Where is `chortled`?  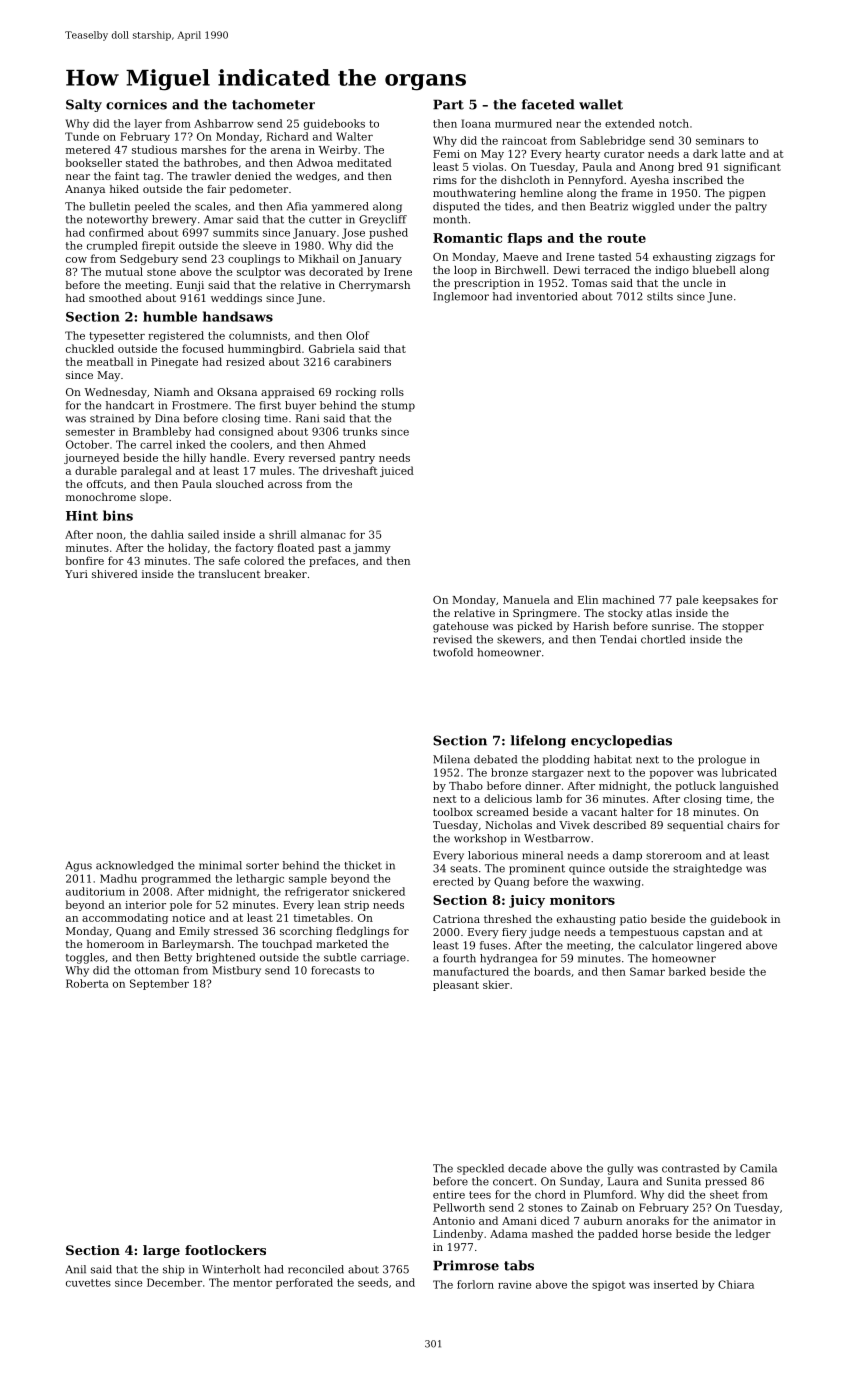
chortled is located at coordinates (663, 639).
